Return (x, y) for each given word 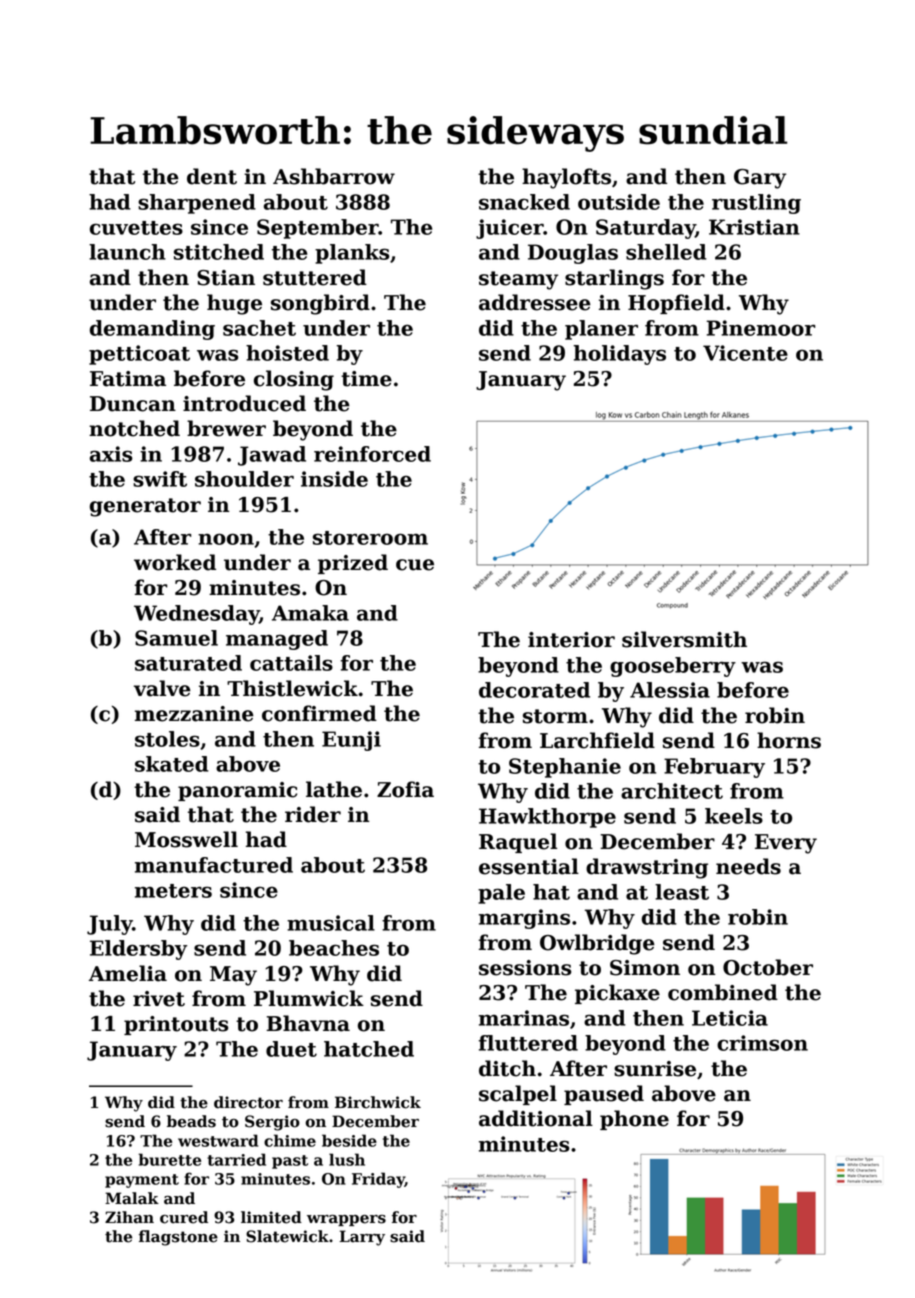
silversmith (684, 639)
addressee (535, 302)
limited (271, 1217)
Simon (645, 968)
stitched (219, 252)
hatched (369, 1049)
